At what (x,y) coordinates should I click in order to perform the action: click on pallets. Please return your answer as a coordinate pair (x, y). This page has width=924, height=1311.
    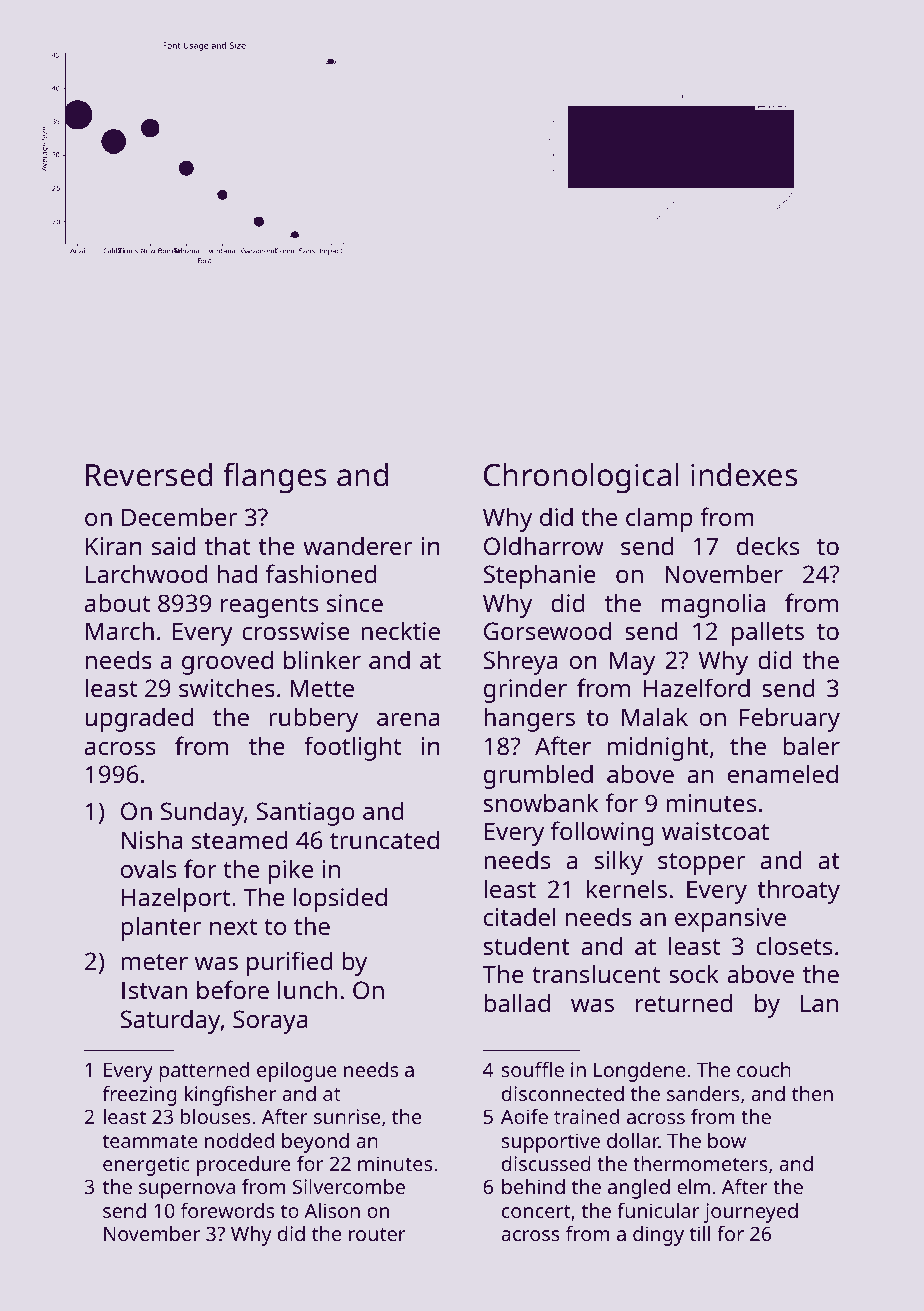
    Looking at the image, I should click on (768, 633).
